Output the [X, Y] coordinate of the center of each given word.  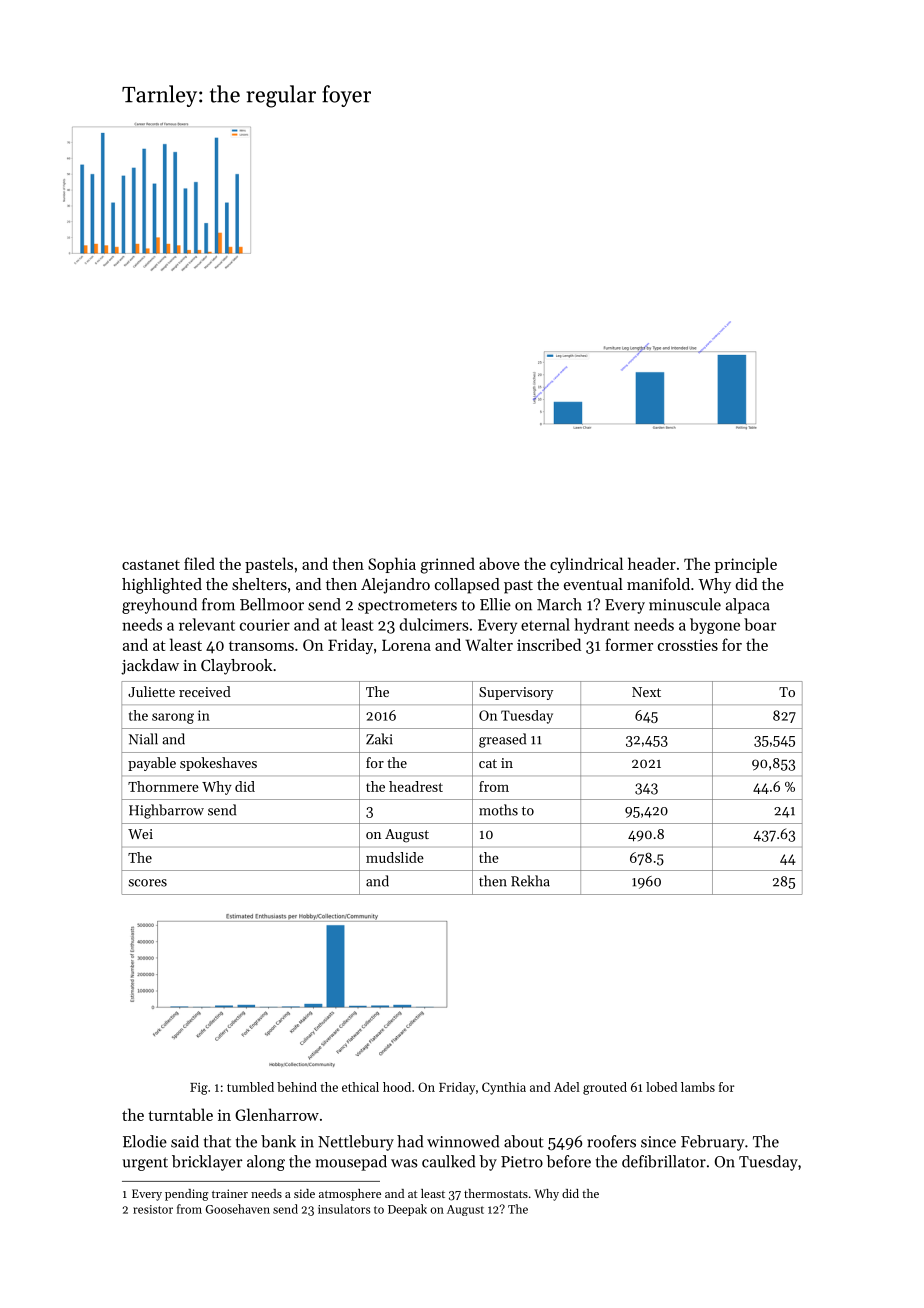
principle [746, 565]
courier [265, 625]
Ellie [495, 604]
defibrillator [664, 1161]
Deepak [407, 1210]
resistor [153, 1209]
